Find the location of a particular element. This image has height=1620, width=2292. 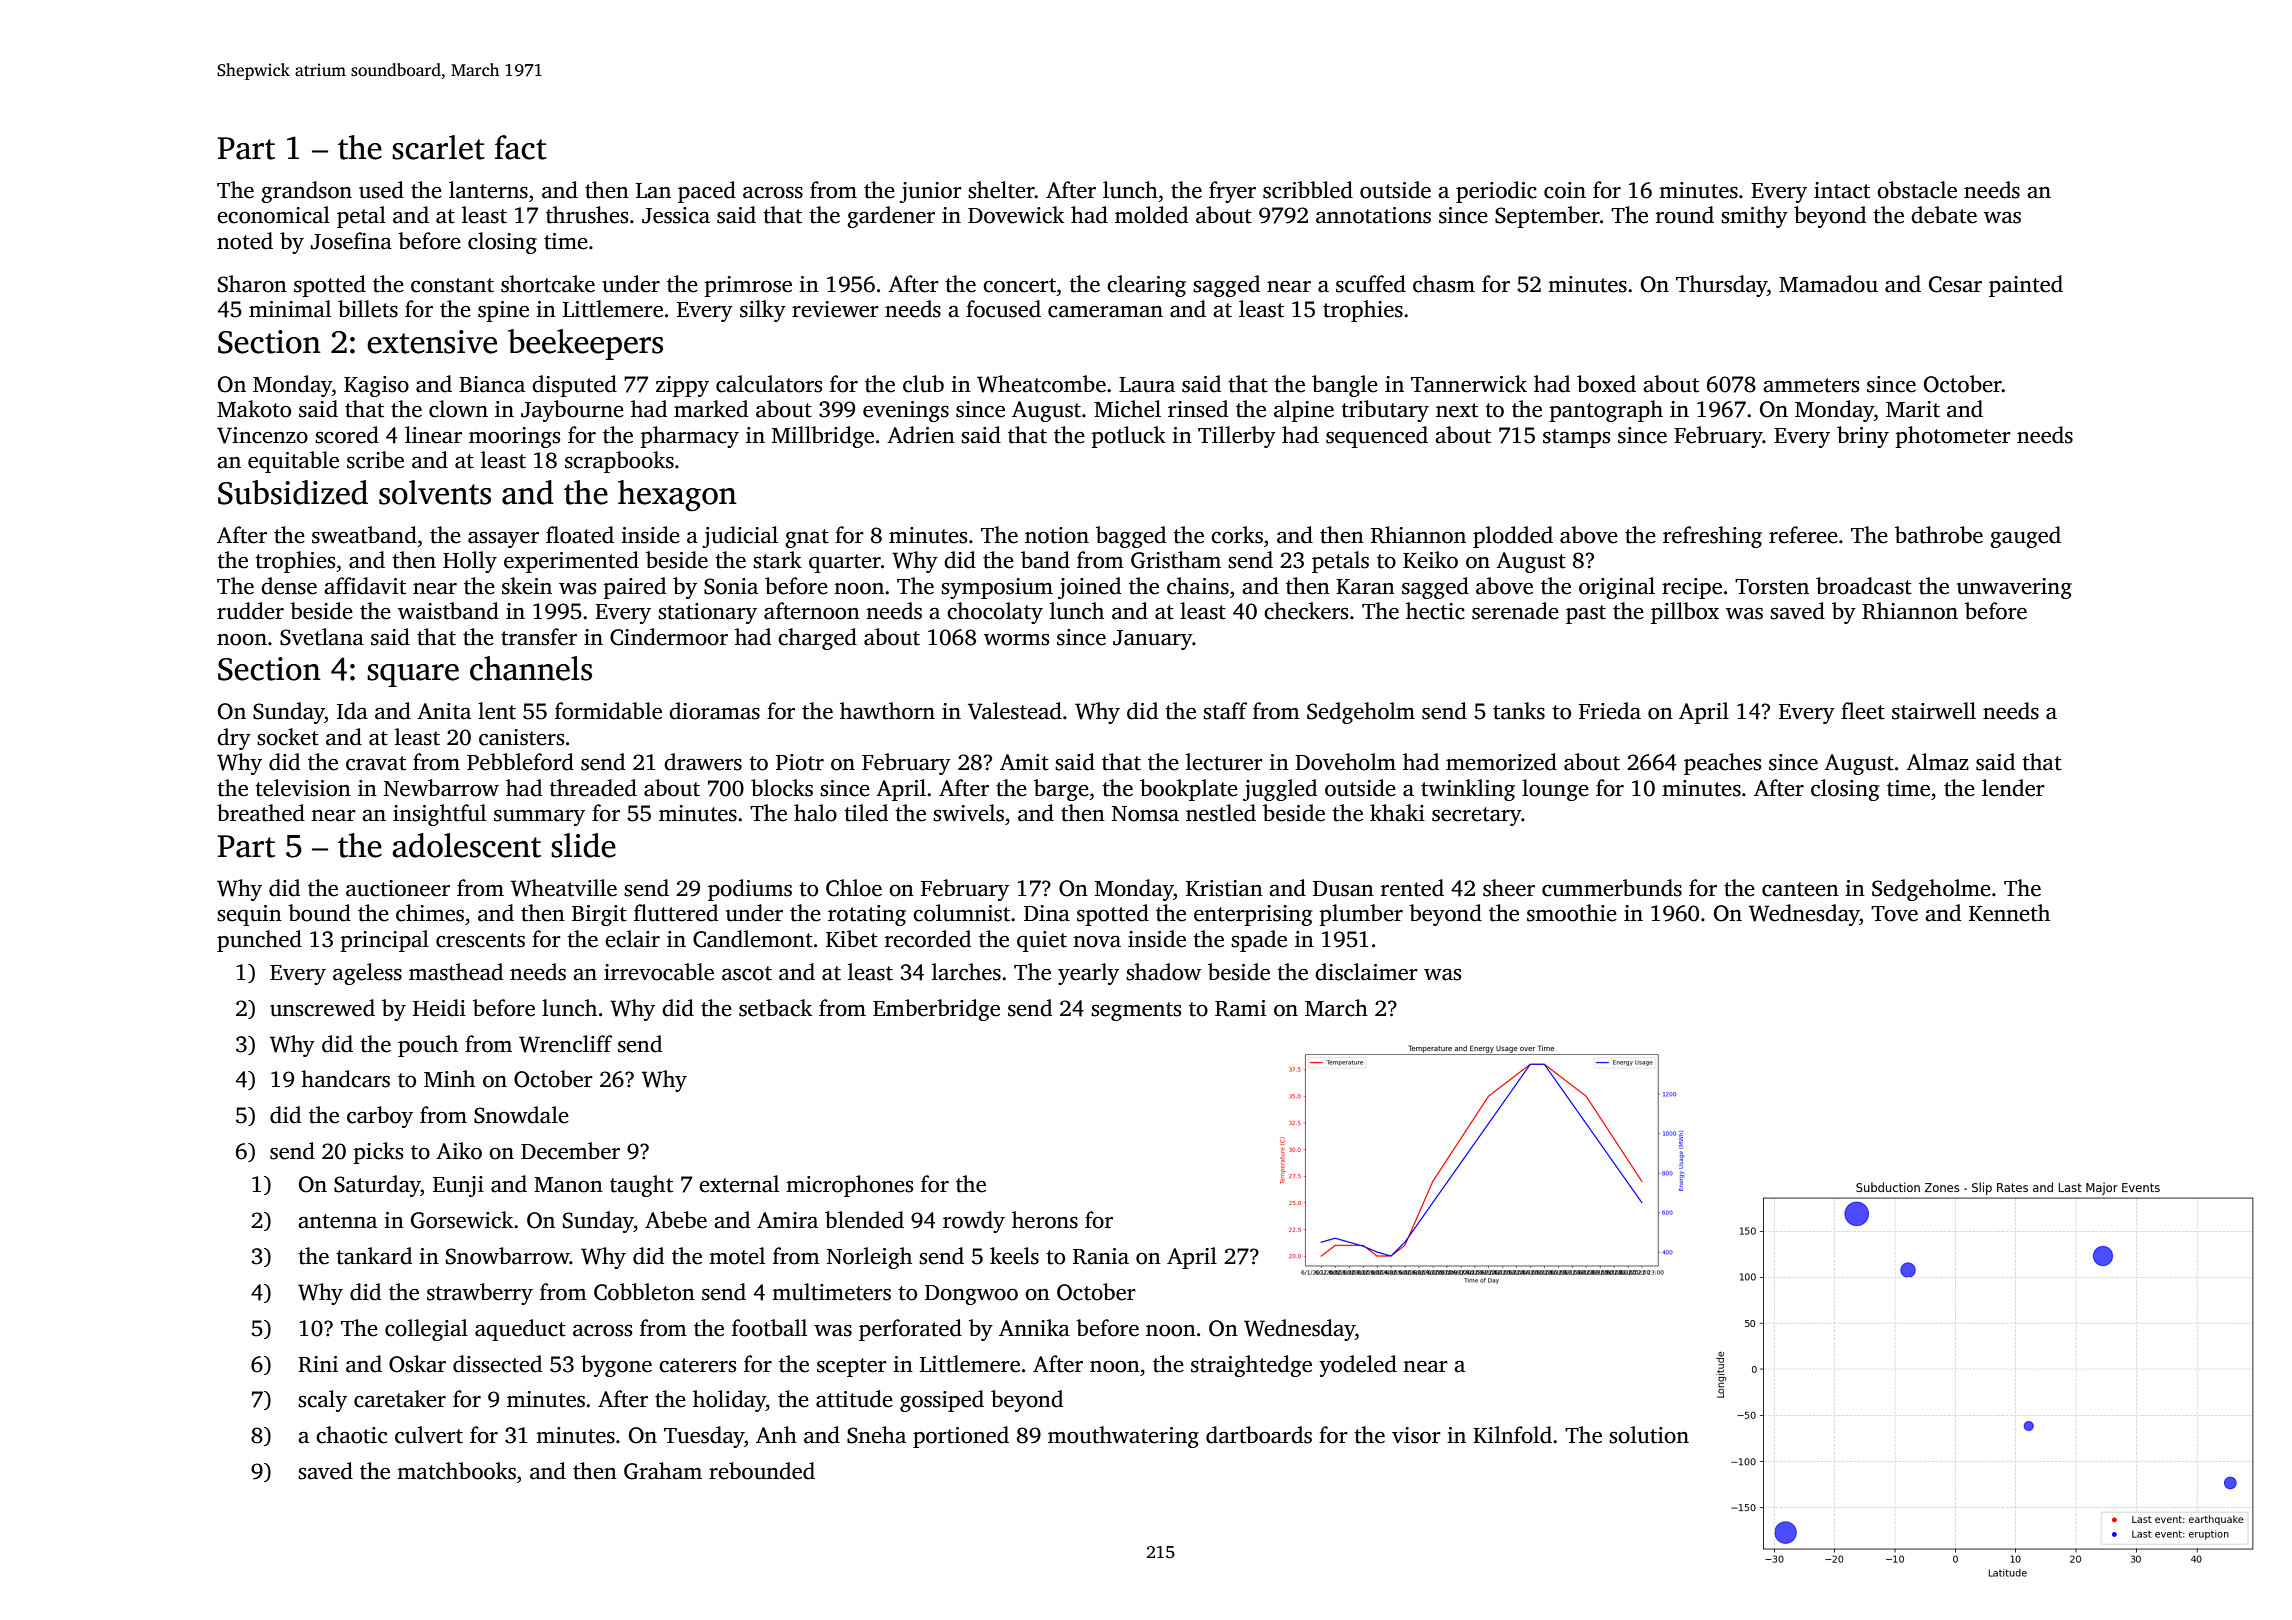

bygone is located at coordinates (616, 1366).
